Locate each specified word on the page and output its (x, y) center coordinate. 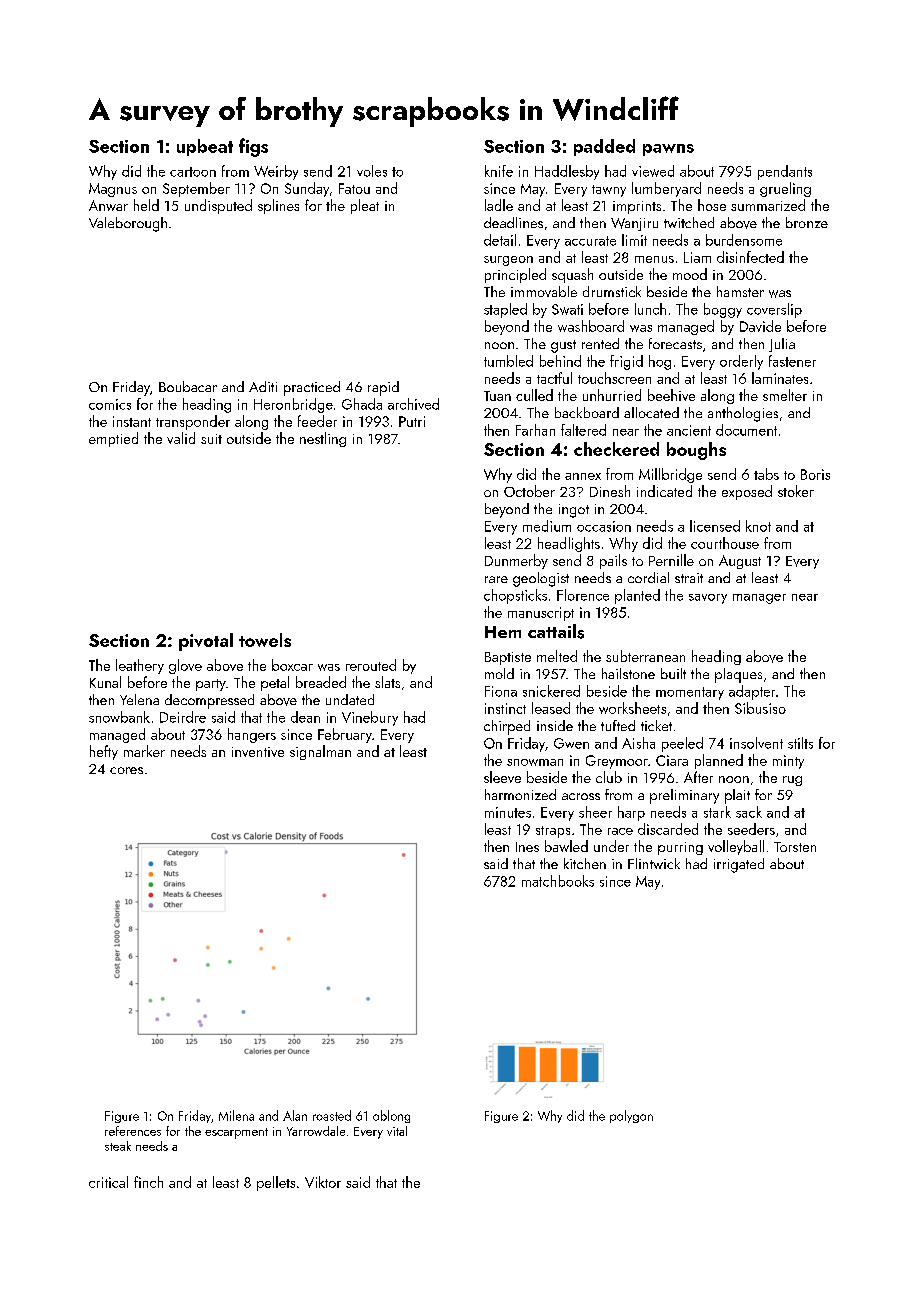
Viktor (323, 1182)
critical (108, 1182)
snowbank (119, 717)
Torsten (795, 847)
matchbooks (558, 881)
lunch (650, 309)
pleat (365, 206)
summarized (768, 205)
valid (181, 438)
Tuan (497, 396)
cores (126, 770)
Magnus (113, 190)
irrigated (739, 865)
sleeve (502, 777)
